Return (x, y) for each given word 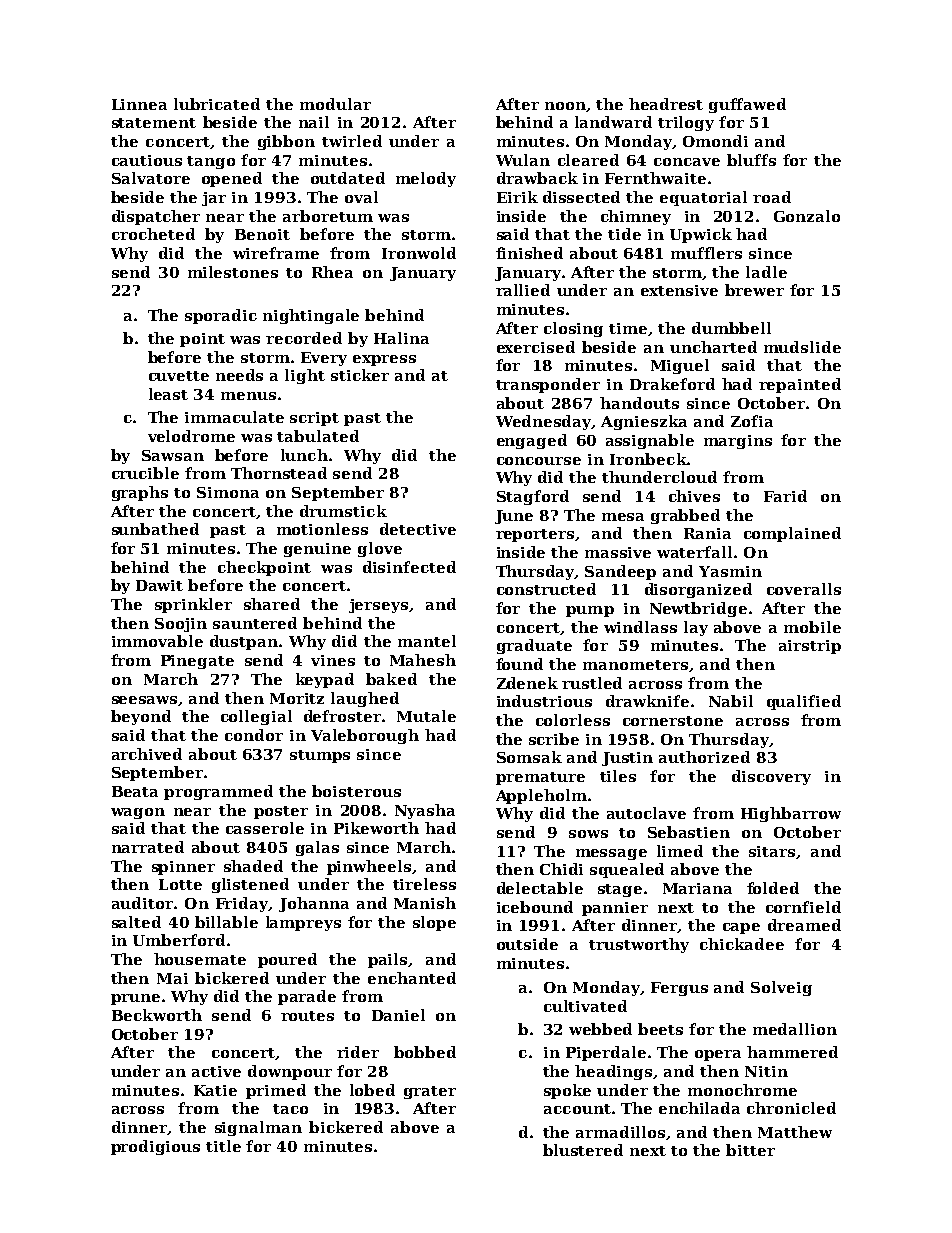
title (223, 1146)
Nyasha (425, 811)
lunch (304, 455)
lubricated (217, 104)
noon (565, 106)
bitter (750, 1150)
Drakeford (672, 384)
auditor (142, 903)
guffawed (747, 105)
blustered (583, 1150)
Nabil (731, 701)
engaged (532, 441)
